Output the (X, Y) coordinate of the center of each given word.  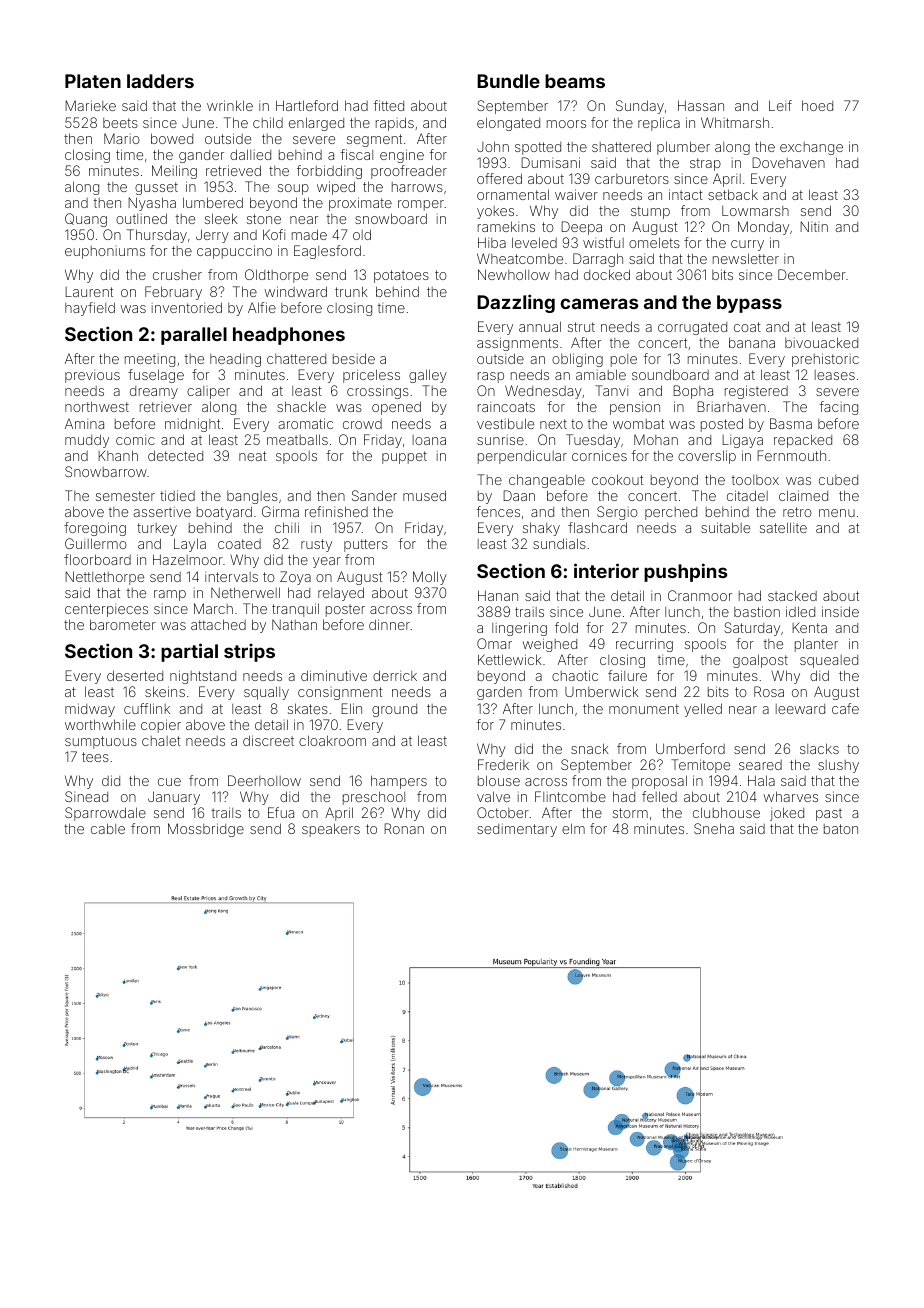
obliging (577, 360)
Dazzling (516, 303)
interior (606, 570)
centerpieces (106, 610)
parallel (194, 336)
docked (607, 274)
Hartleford (307, 105)
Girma (280, 511)
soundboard (670, 374)
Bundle (508, 81)
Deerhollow (264, 780)
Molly (430, 578)
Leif (780, 105)
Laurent (89, 292)
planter (816, 645)
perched (671, 513)
